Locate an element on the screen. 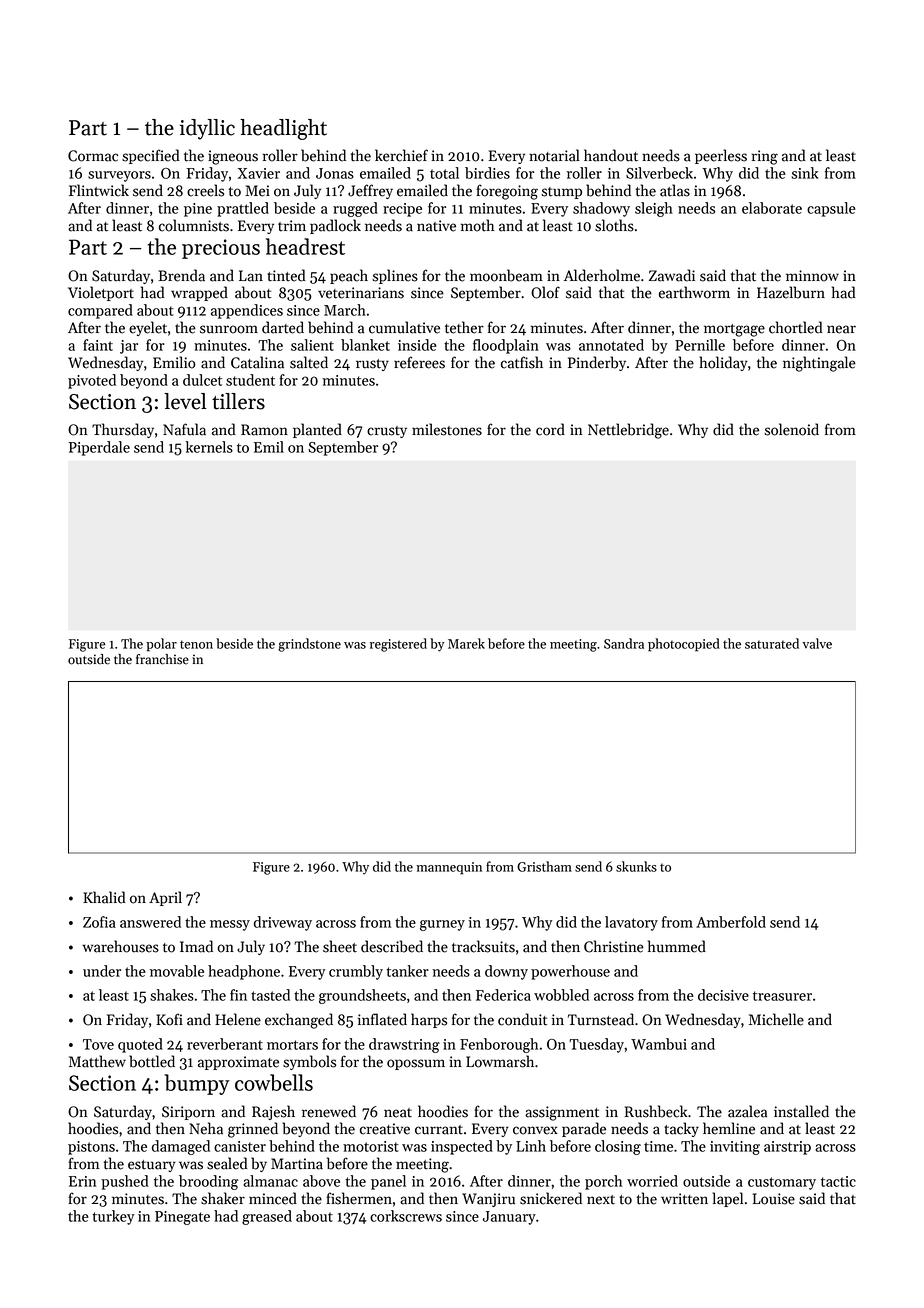 The height and width of the screenshot is (1308, 924). grindstone is located at coordinates (309, 645).
